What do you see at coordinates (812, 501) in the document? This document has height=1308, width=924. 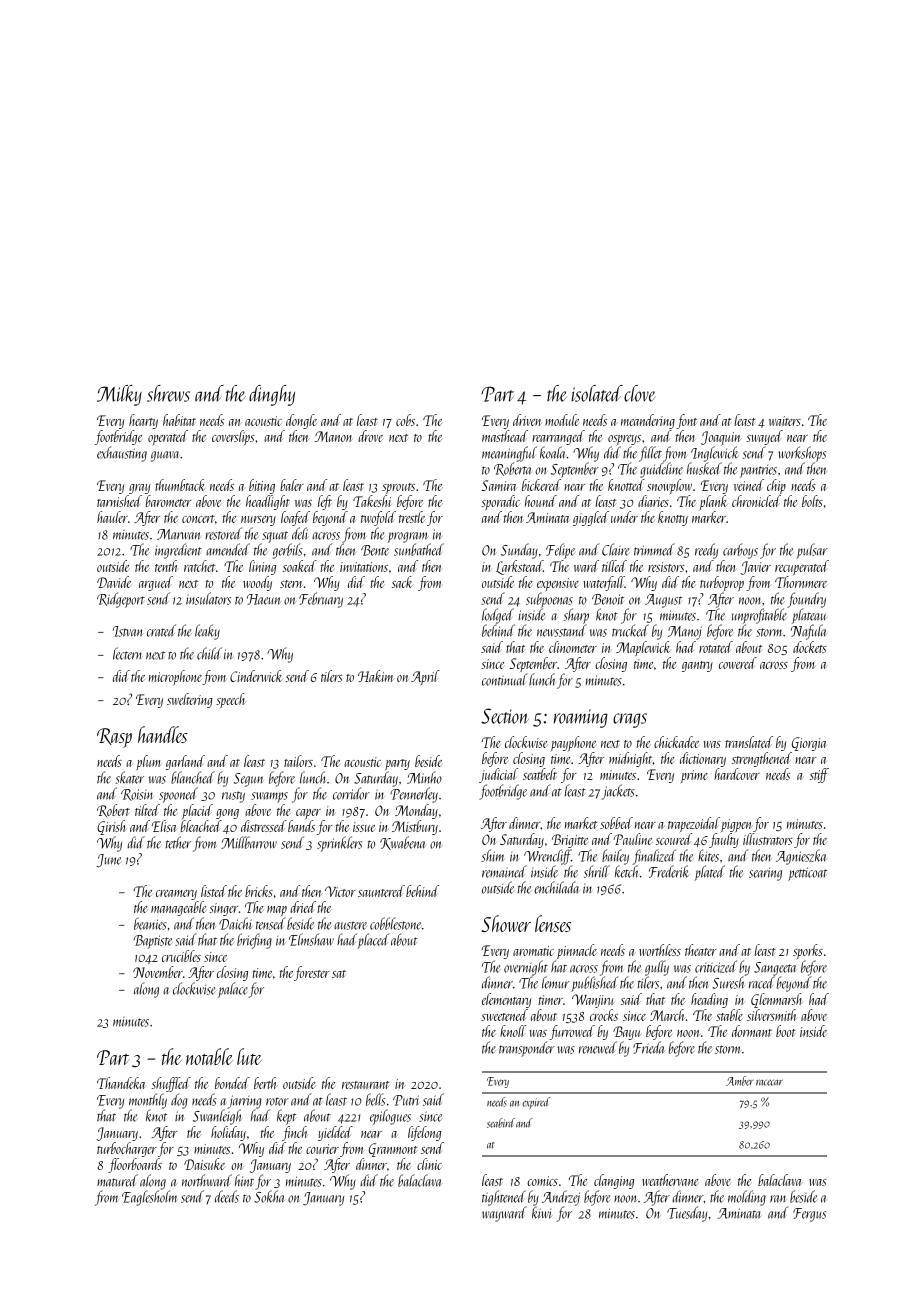 I see `bolts` at bounding box center [812, 501].
